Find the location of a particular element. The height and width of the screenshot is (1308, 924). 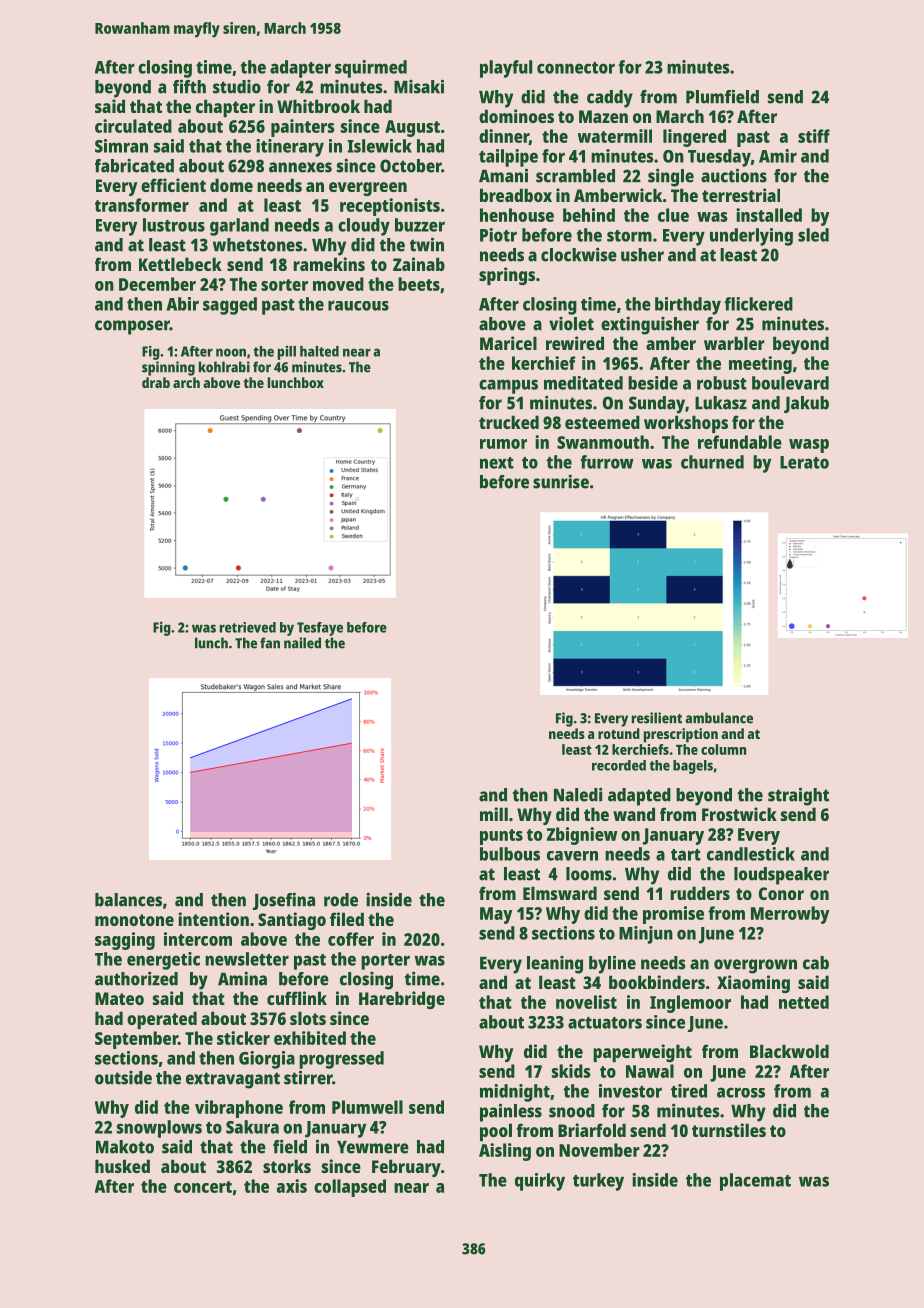

beside is located at coordinates (653, 383).
